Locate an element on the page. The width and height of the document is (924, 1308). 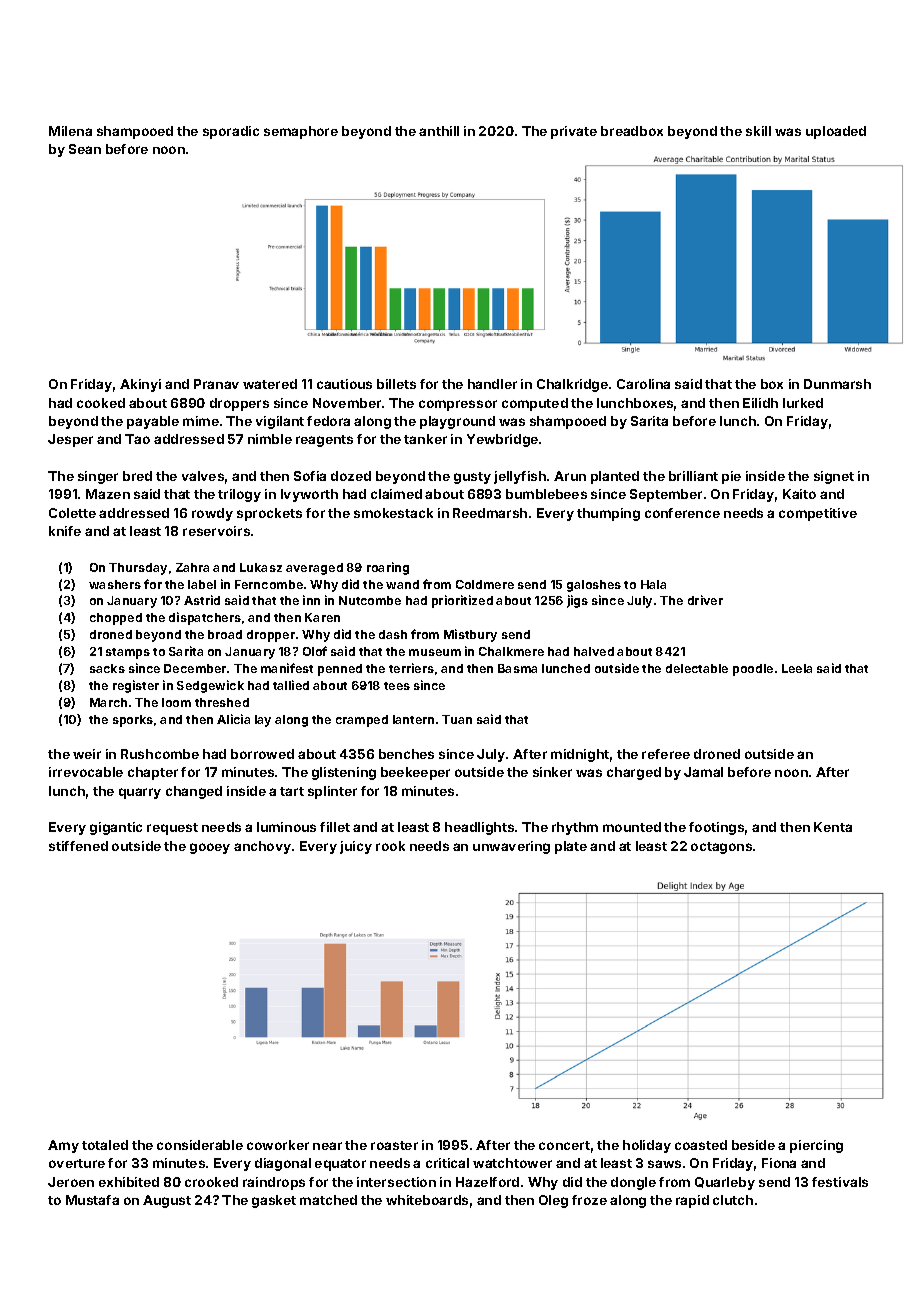
anthill is located at coordinates (439, 131).
